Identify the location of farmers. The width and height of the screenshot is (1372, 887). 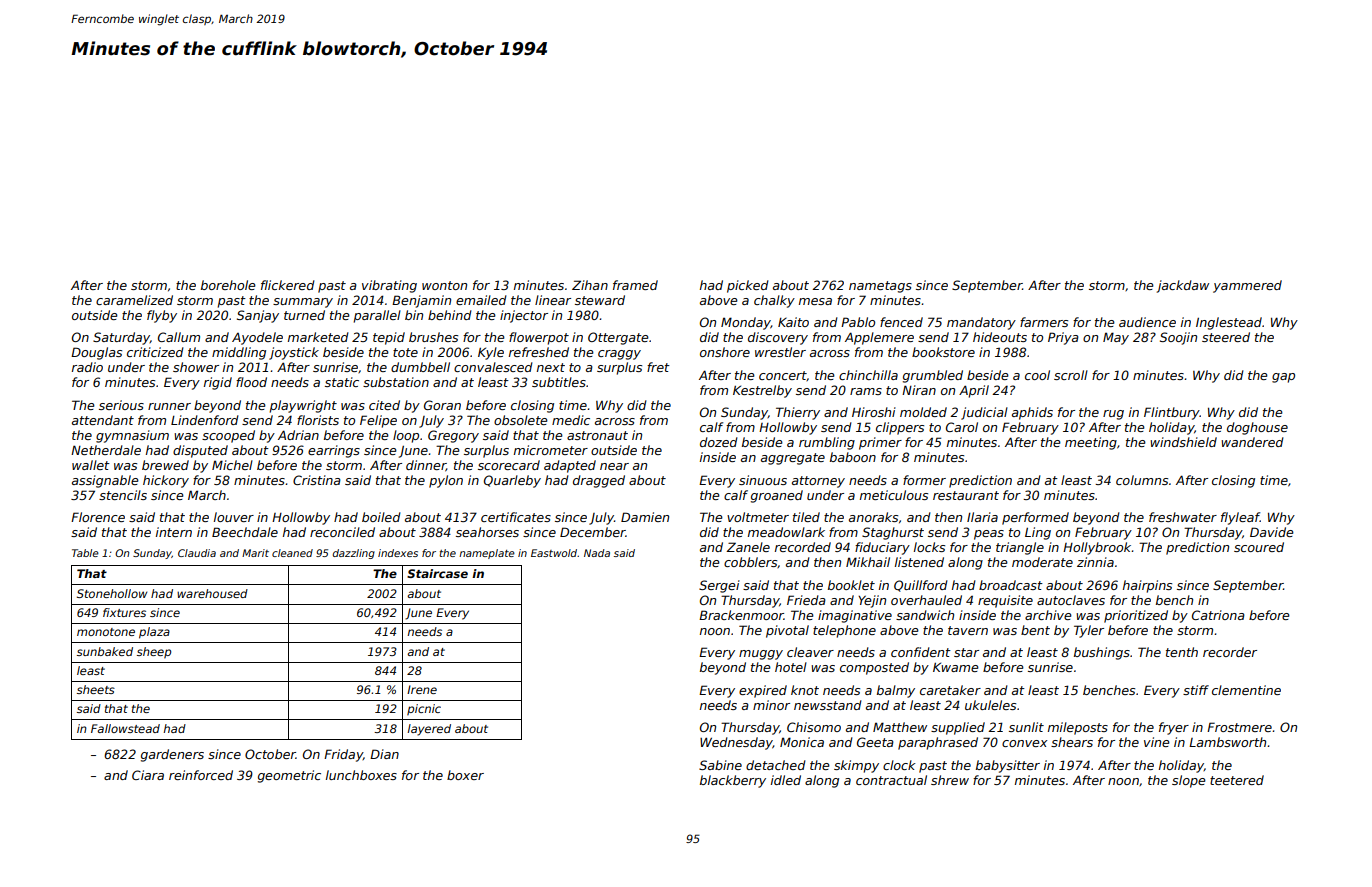
(1044, 322).
